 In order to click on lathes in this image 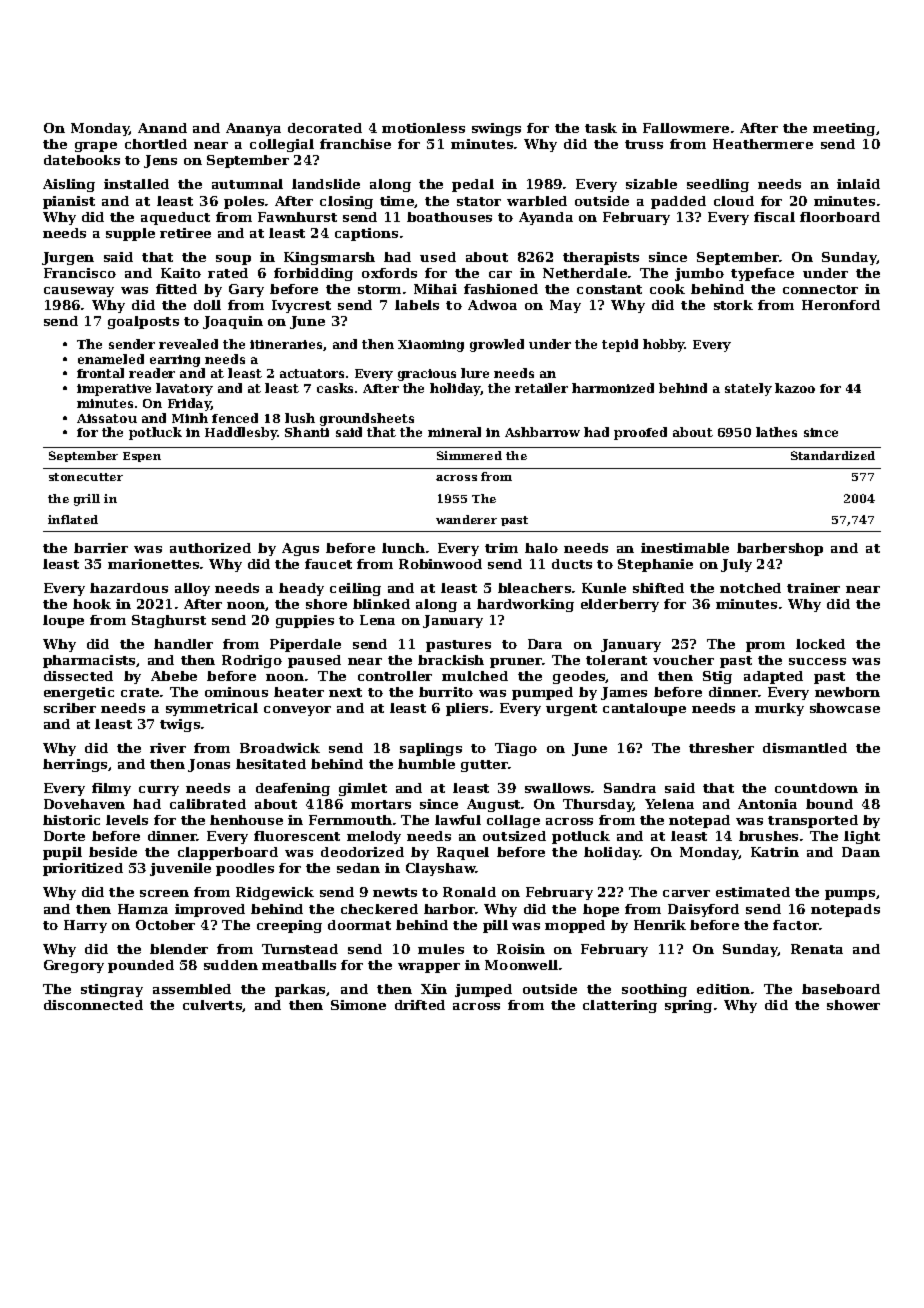, I will do `click(776, 432)`.
